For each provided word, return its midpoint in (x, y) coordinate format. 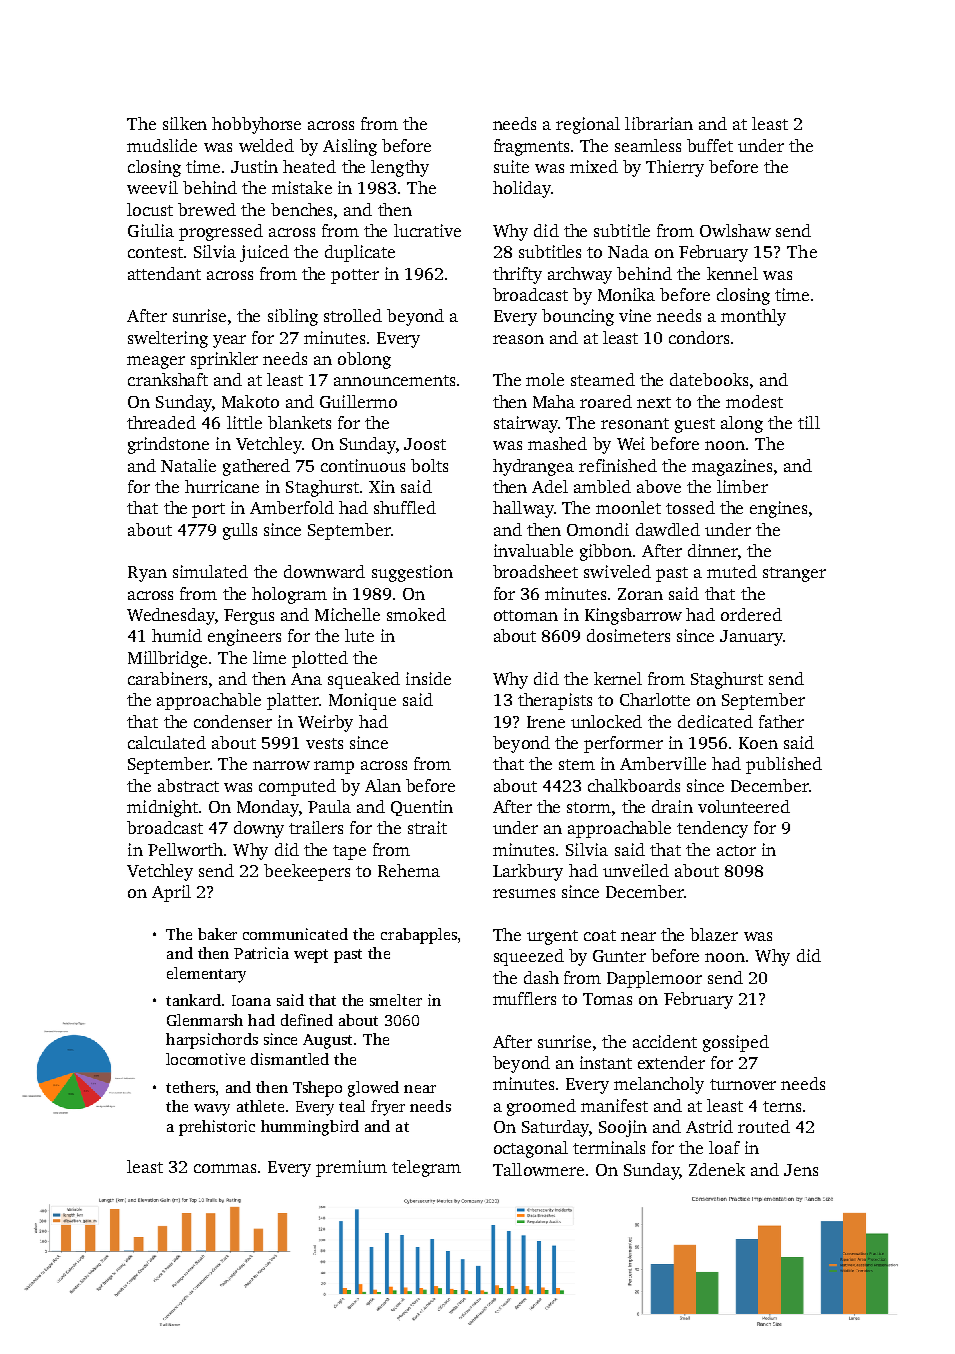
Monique (362, 701)
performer (623, 744)
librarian (659, 123)
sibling (293, 317)
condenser (233, 721)
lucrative (427, 230)
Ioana (251, 1000)
